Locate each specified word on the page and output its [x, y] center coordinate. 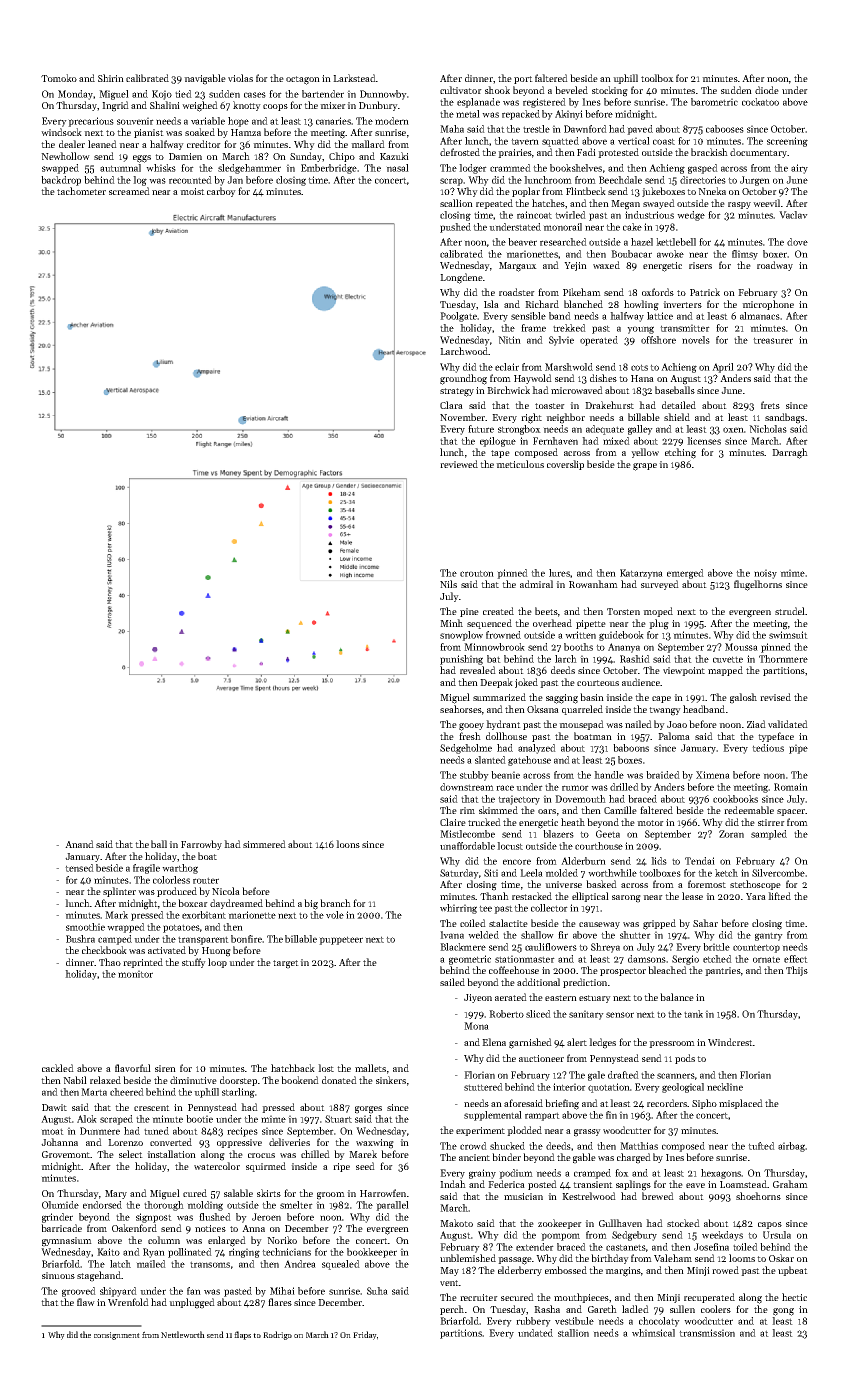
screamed [129, 191]
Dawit [54, 1107]
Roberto [506, 1014]
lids [659, 861]
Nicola [226, 891]
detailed [679, 405]
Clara [451, 405]
